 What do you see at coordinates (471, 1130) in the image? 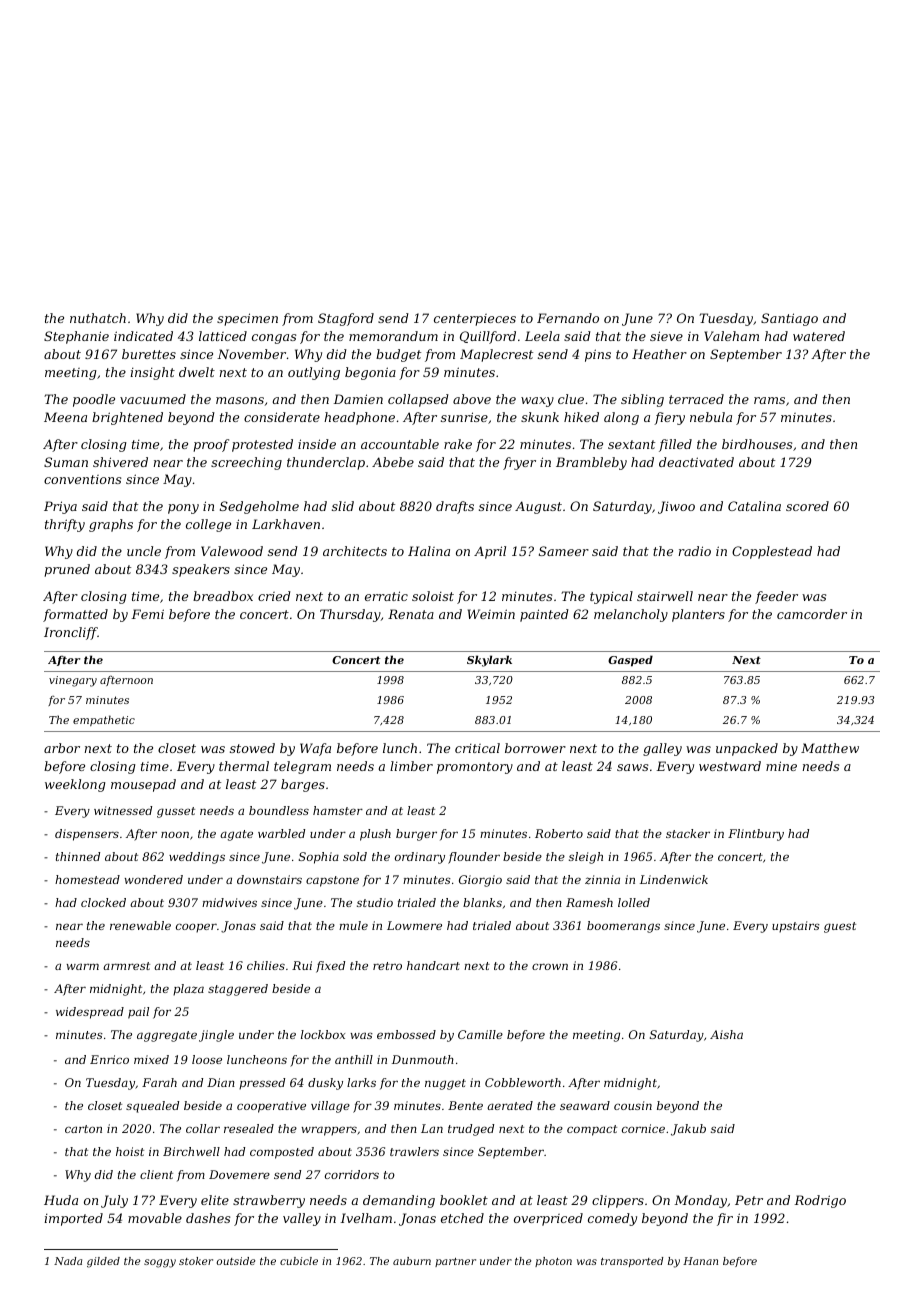
I see `trudged` at bounding box center [471, 1130].
